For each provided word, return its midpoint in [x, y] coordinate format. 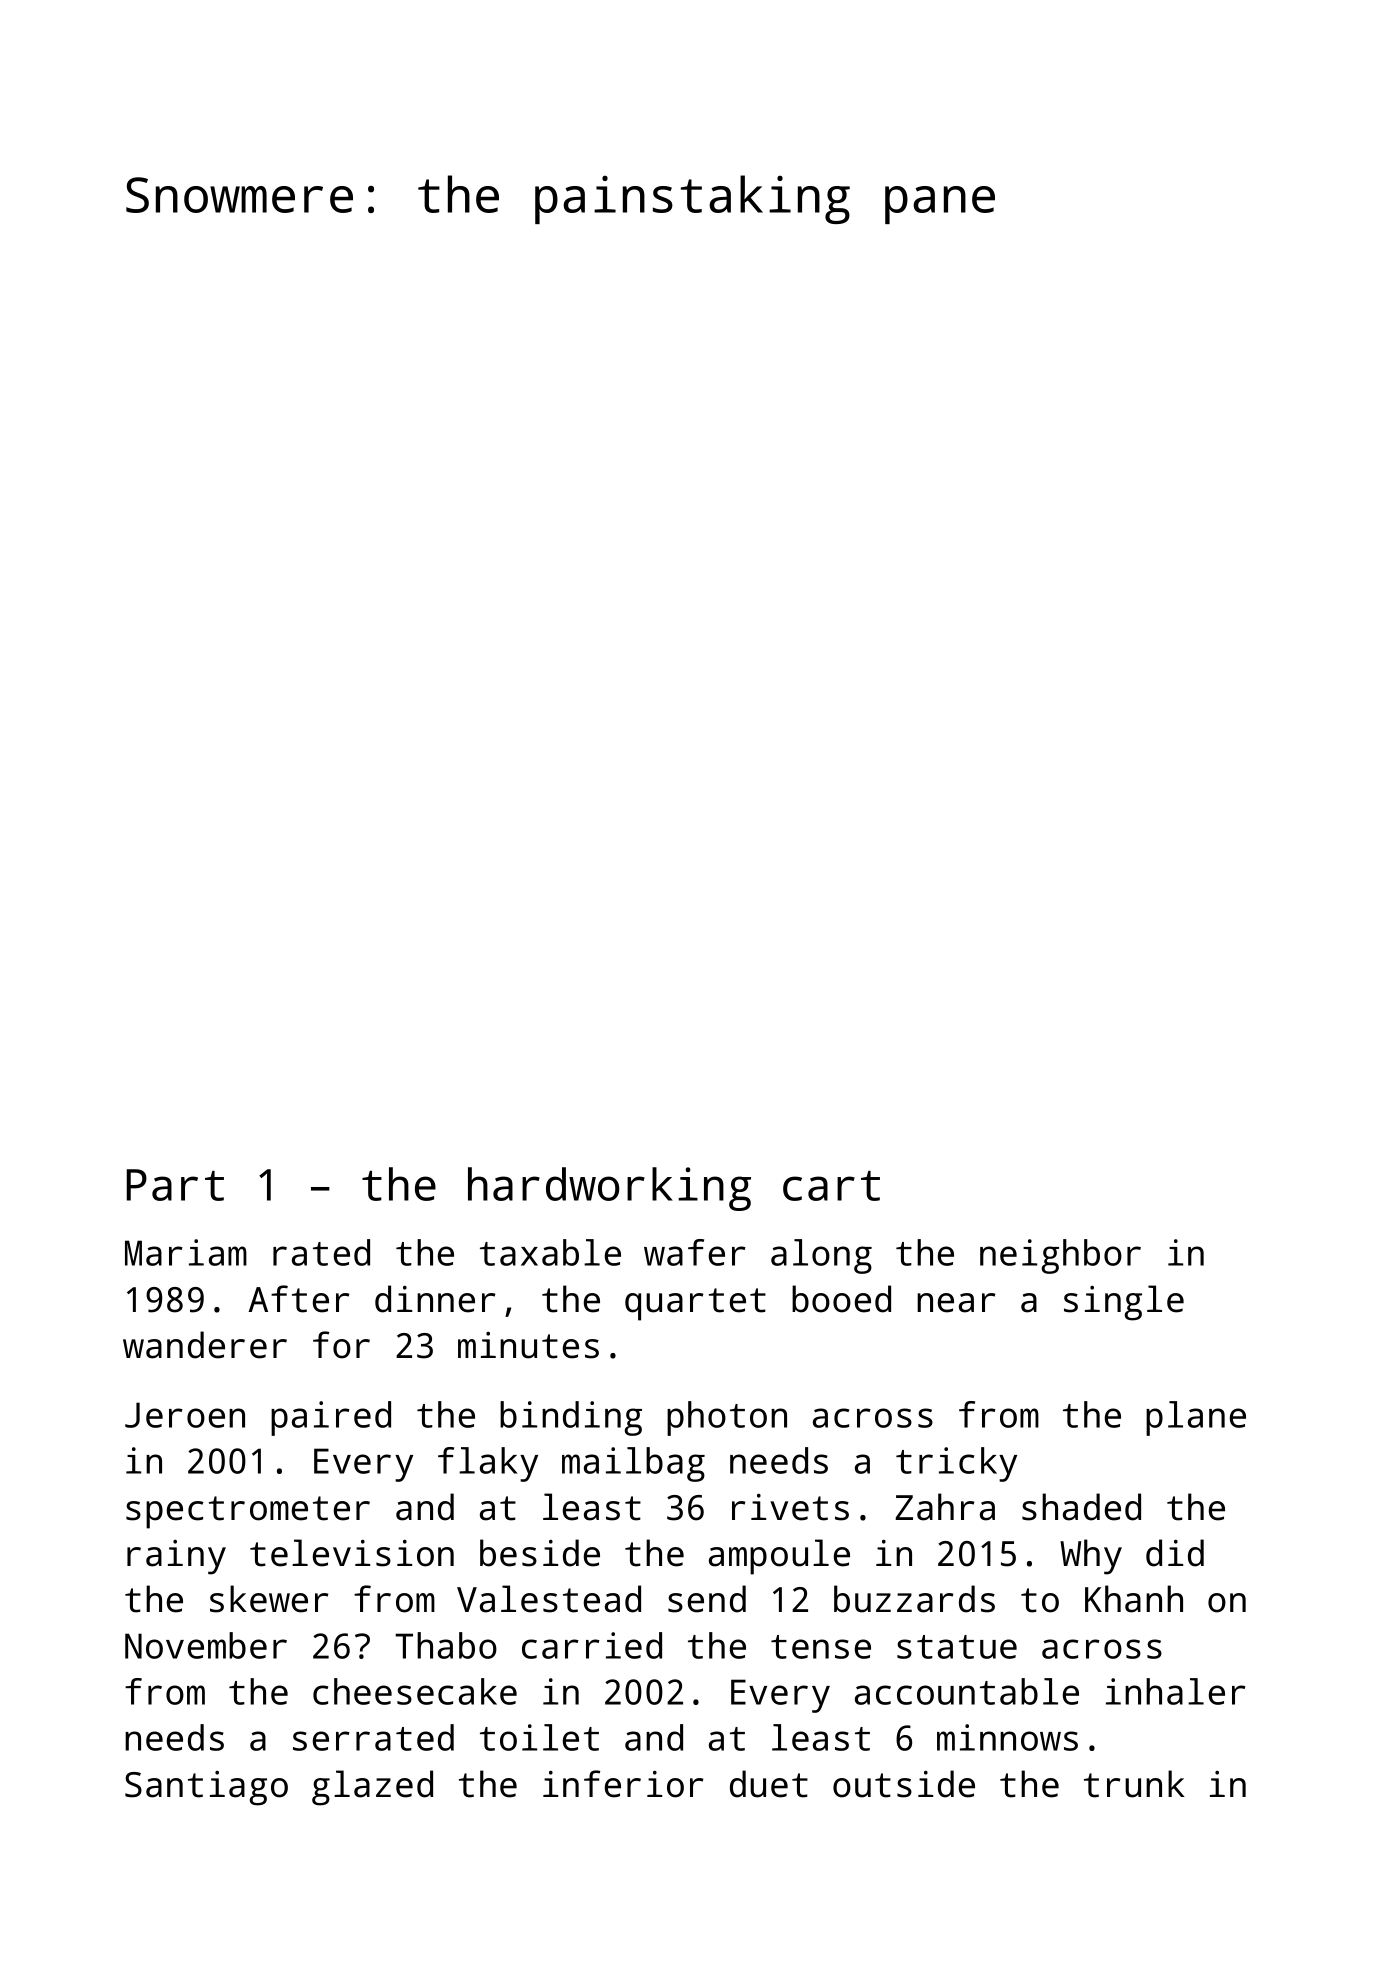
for [341, 1345]
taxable [550, 1252]
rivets [790, 1507]
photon [727, 1418]
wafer [695, 1252]
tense [821, 1647]
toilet [539, 1737]
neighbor [1060, 1256]
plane [1196, 1418]
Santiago [206, 1788]
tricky [956, 1464]
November [206, 1645]
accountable [967, 1691]
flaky [488, 1464]
